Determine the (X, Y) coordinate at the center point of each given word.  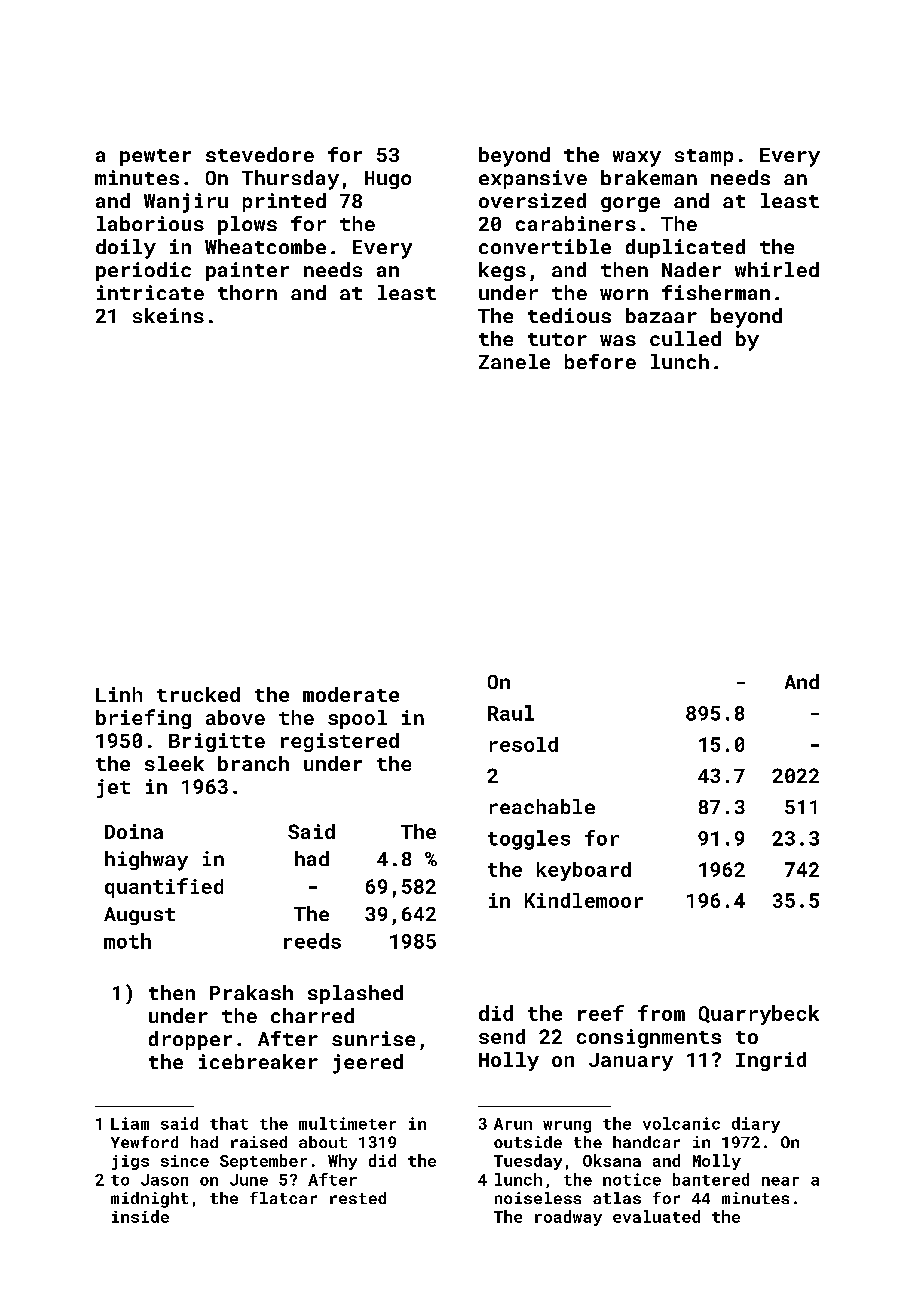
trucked (198, 694)
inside (140, 1216)
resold (524, 744)
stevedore (260, 154)
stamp (704, 157)
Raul (511, 713)
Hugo (388, 180)
